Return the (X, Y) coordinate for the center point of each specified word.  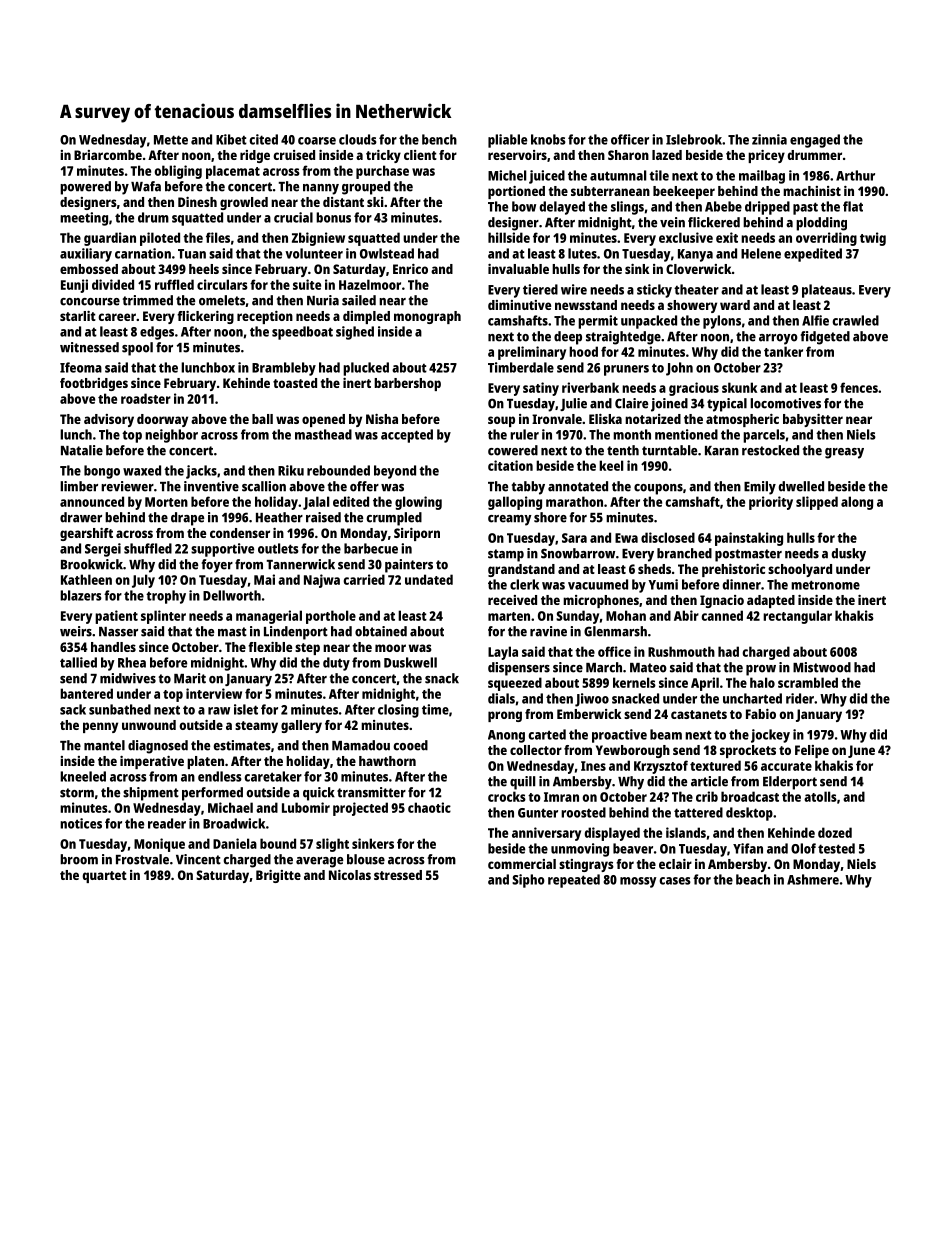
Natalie (82, 450)
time (435, 709)
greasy (844, 453)
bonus (333, 217)
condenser (240, 533)
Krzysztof (661, 767)
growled (244, 203)
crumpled (394, 519)
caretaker (273, 776)
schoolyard (800, 570)
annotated (578, 486)
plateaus (827, 291)
